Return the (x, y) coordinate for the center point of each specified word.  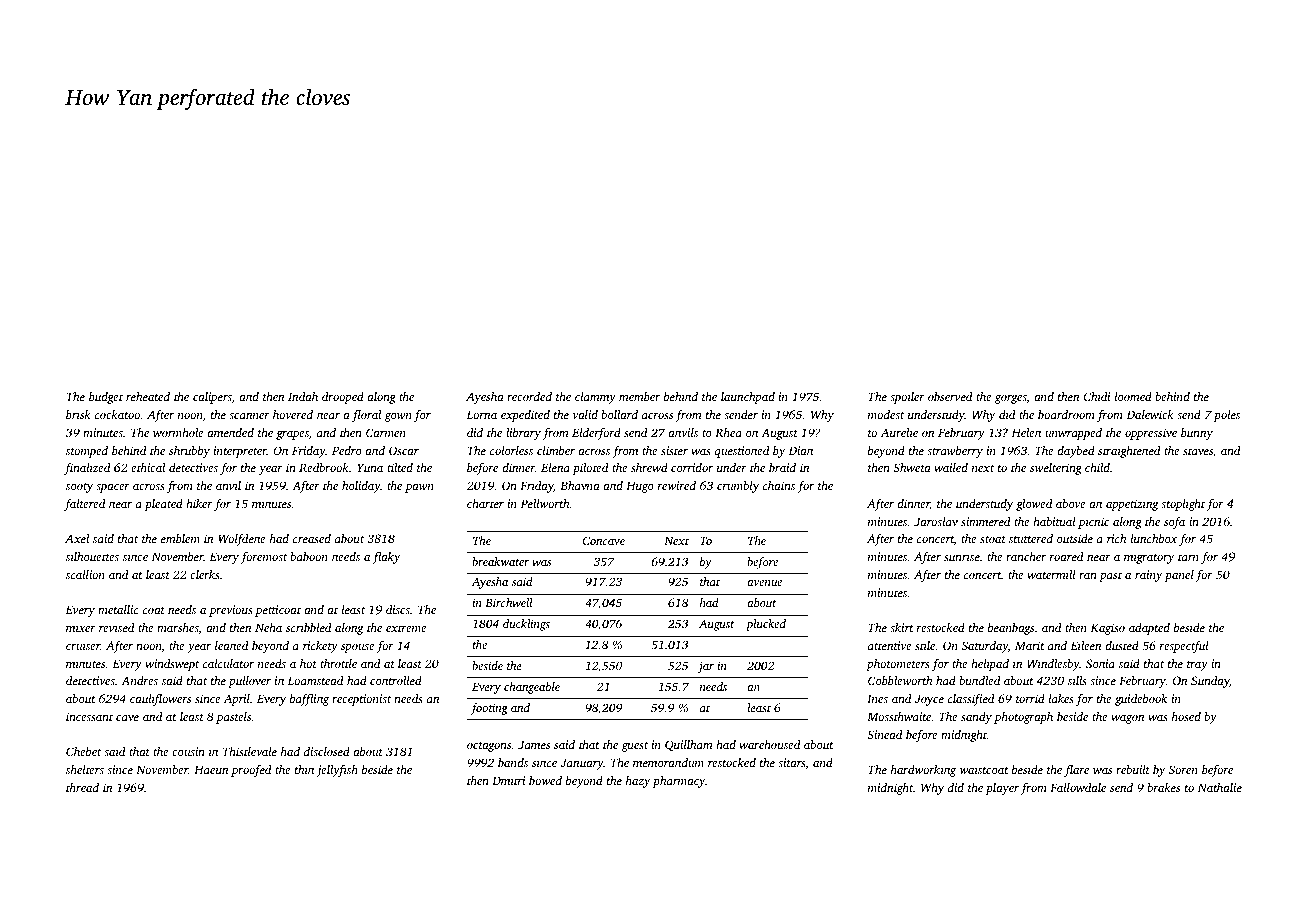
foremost (264, 558)
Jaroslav (936, 521)
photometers (898, 665)
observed (950, 396)
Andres (139, 680)
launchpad (748, 398)
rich (1116, 538)
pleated (164, 505)
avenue (764, 583)
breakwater (500, 561)
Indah (303, 396)
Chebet (83, 751)
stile (925, 645)
